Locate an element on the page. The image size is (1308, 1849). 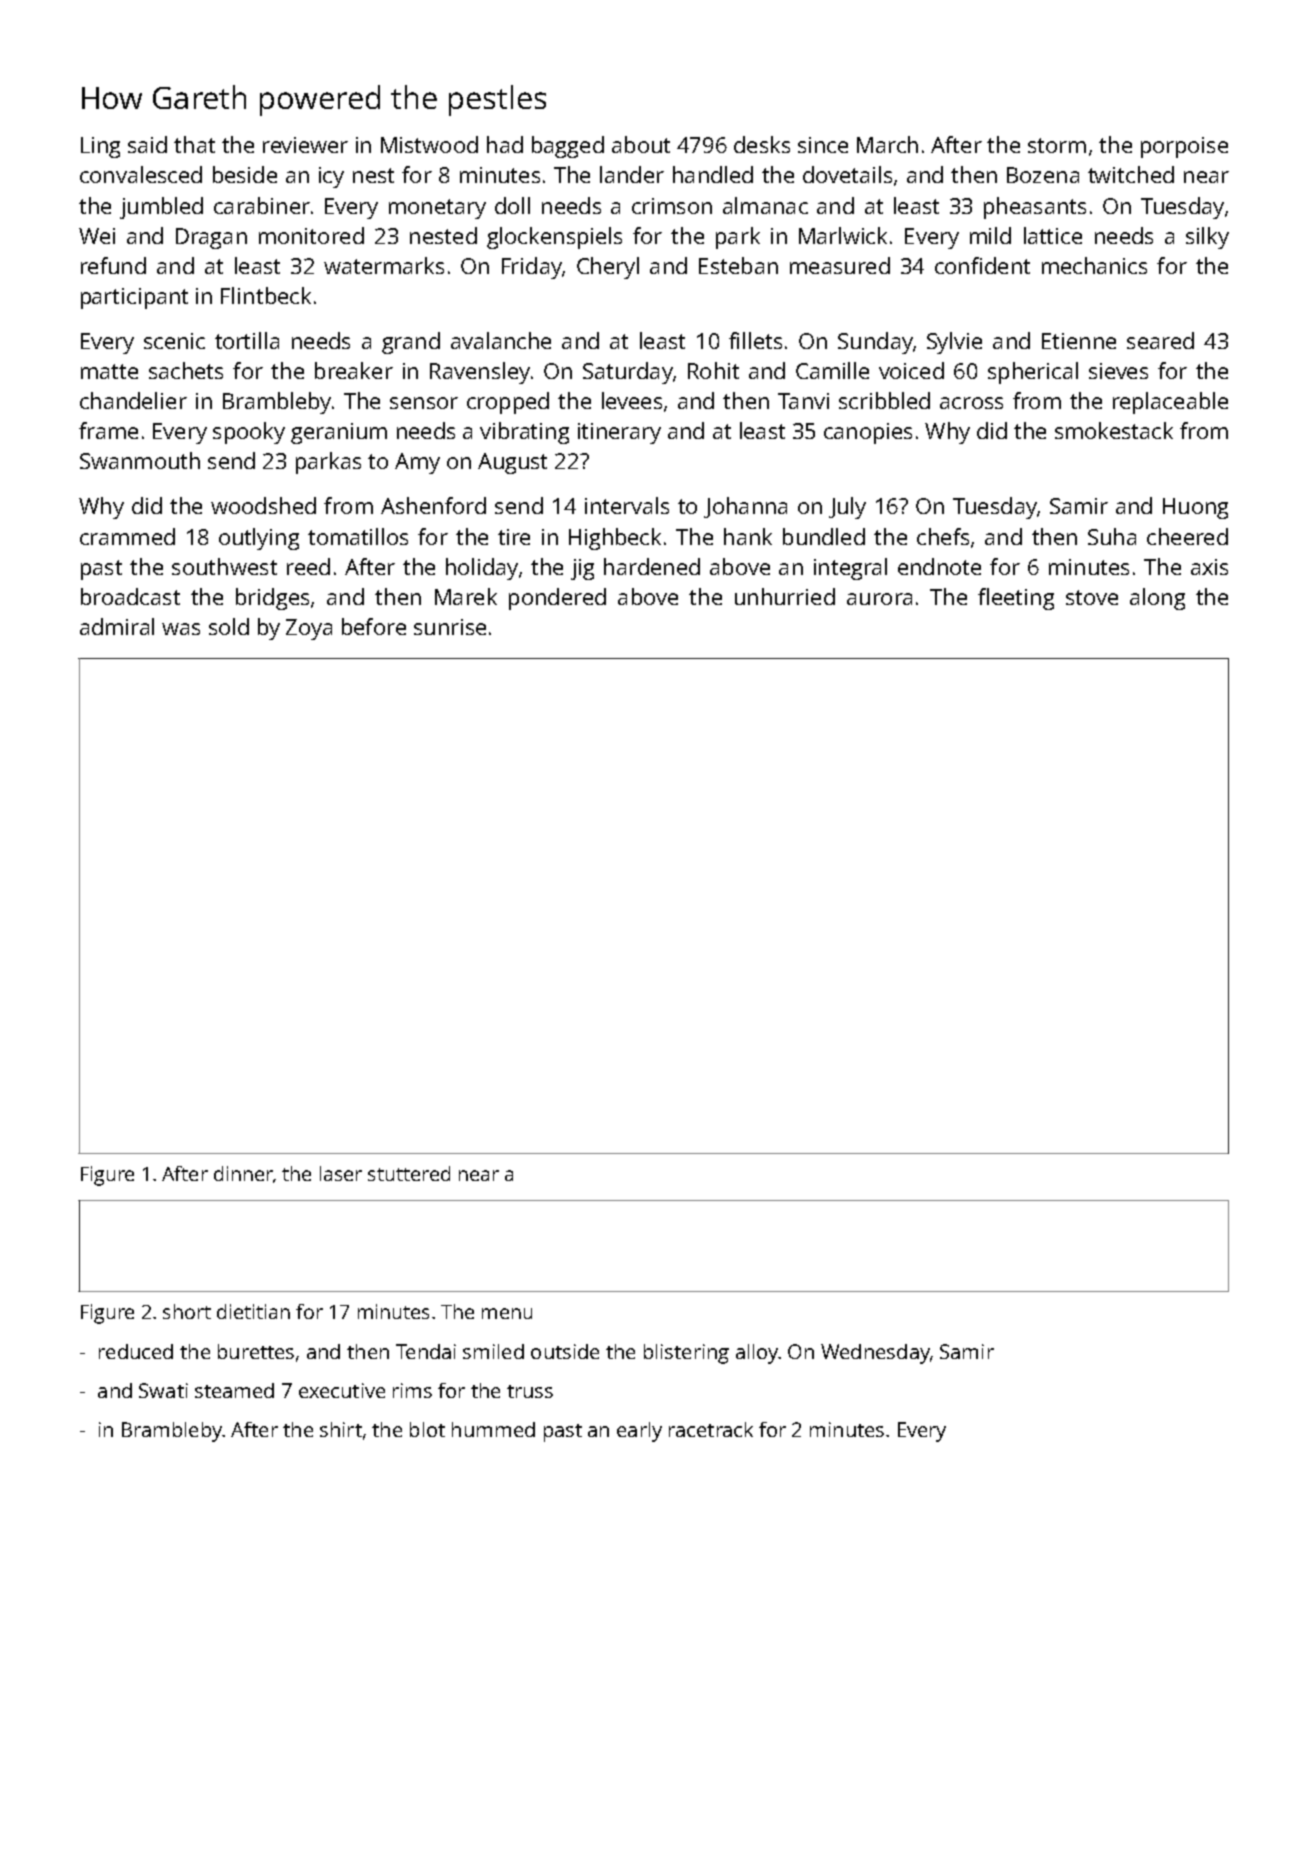
storm is located at coordinates (1057, 145).
